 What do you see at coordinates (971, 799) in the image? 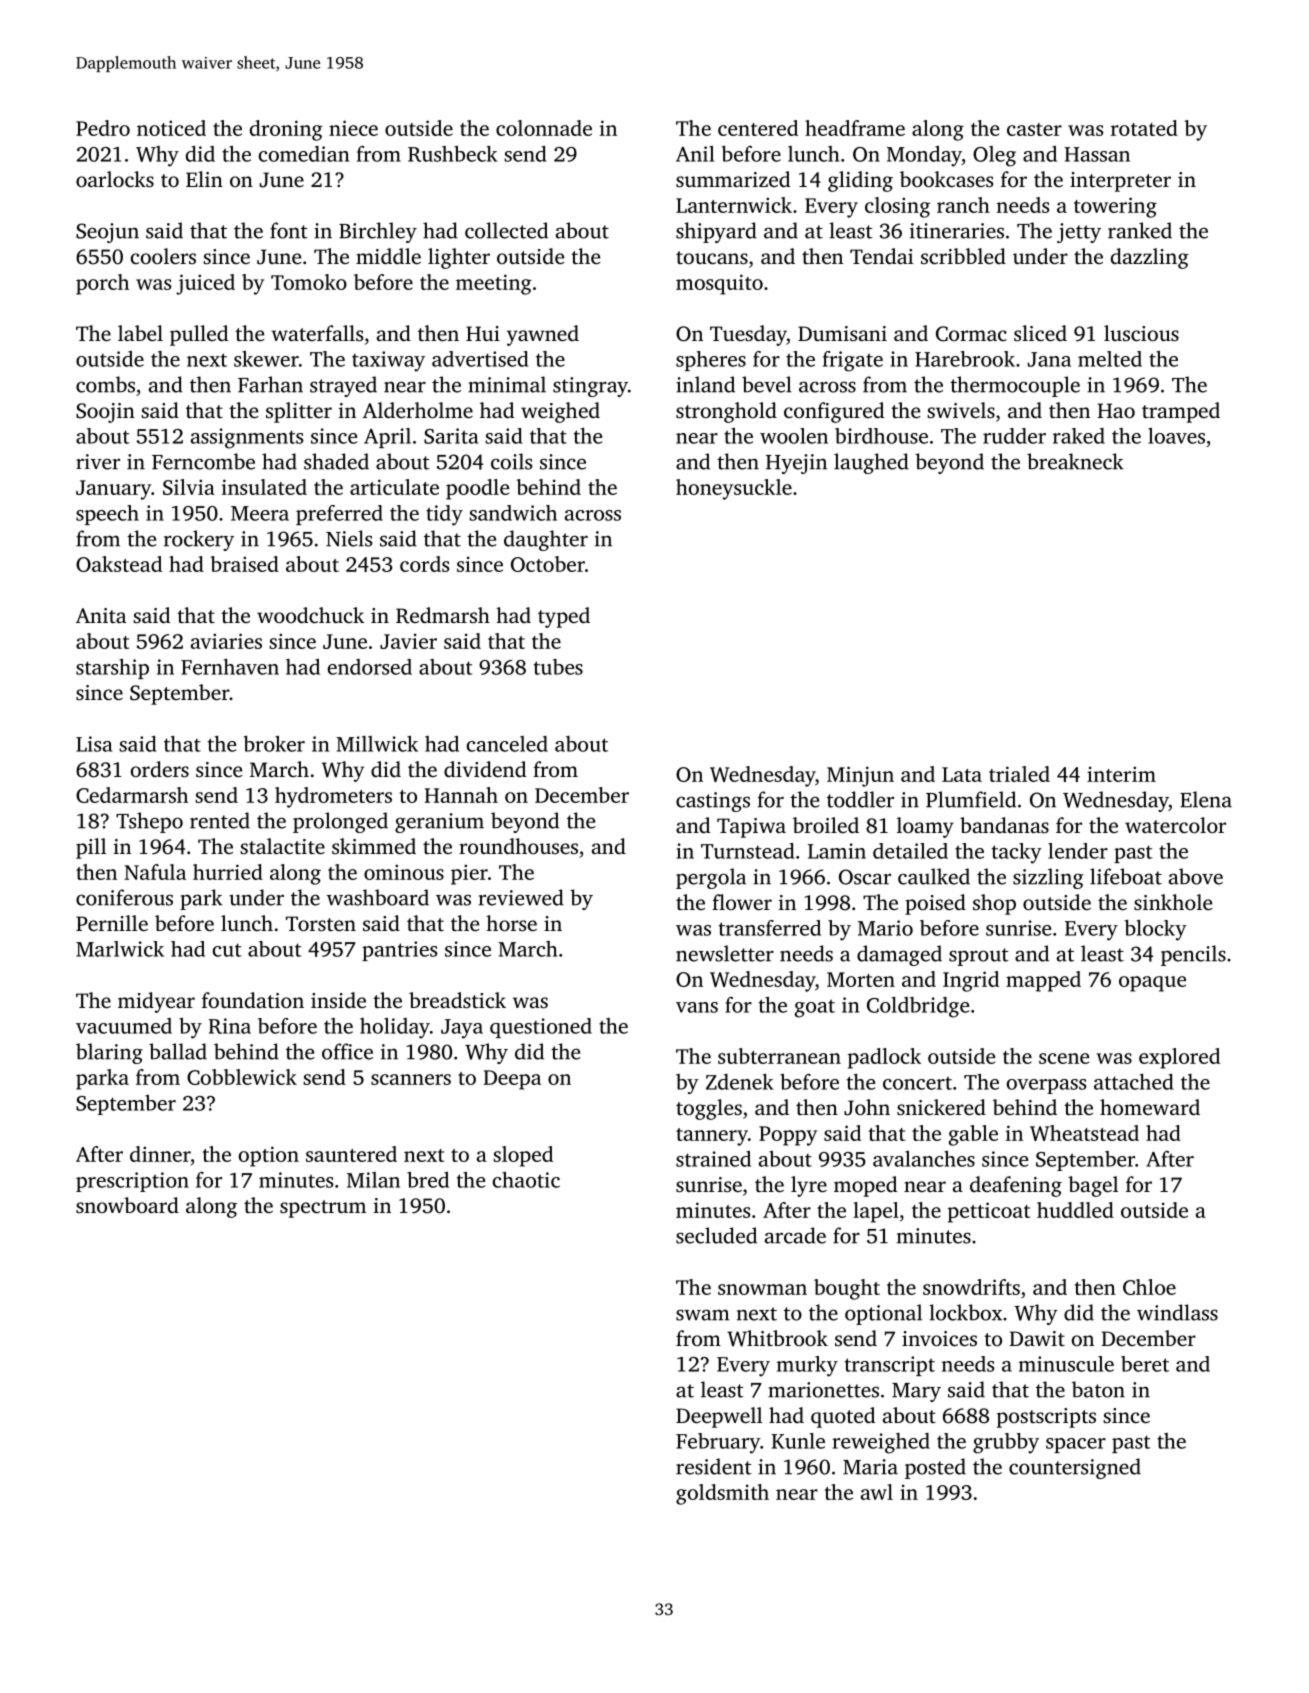
I see `Plumfield` at bounding box center [971, 799].
